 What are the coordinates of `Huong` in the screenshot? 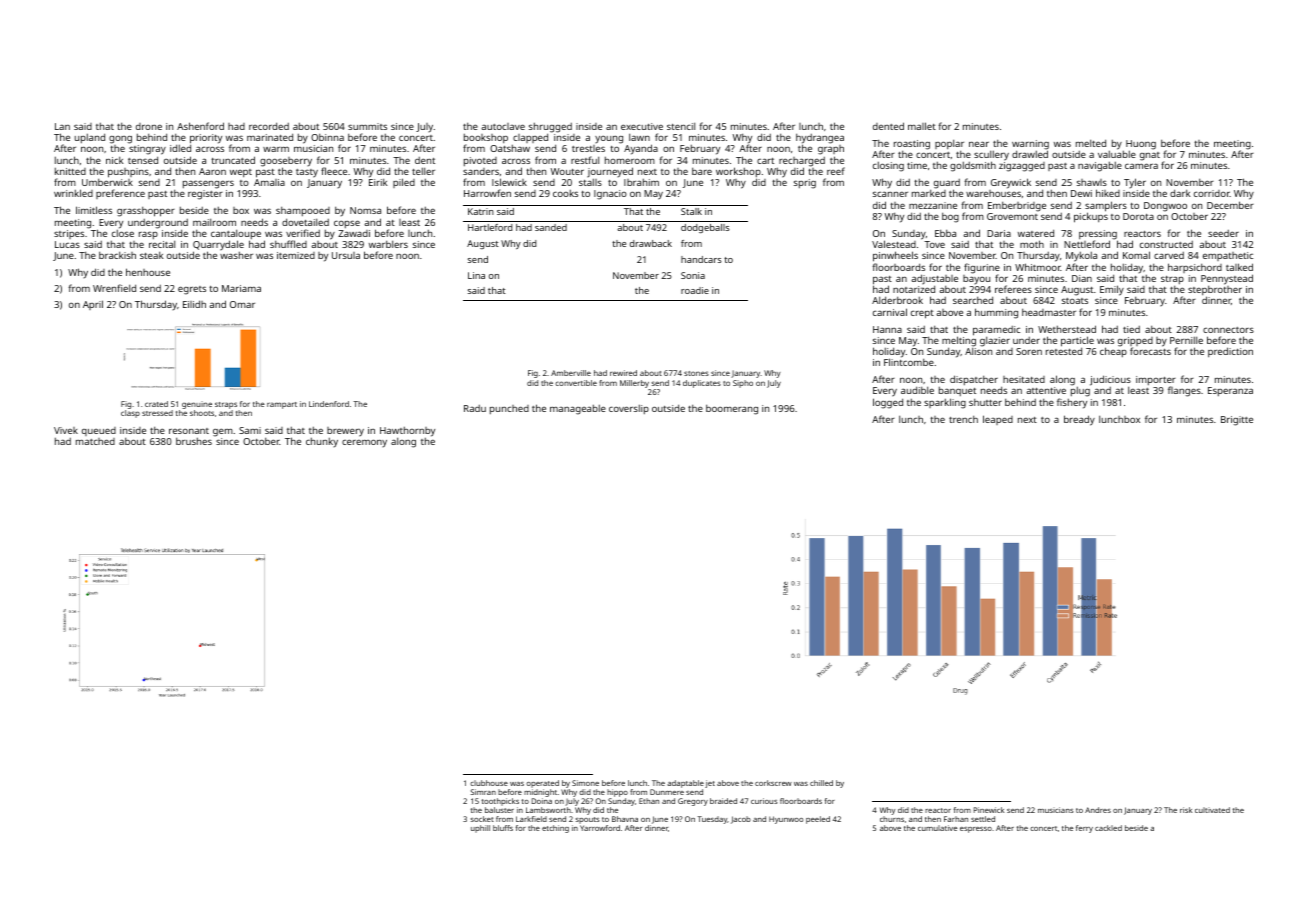 It's located at (1141, 145).
